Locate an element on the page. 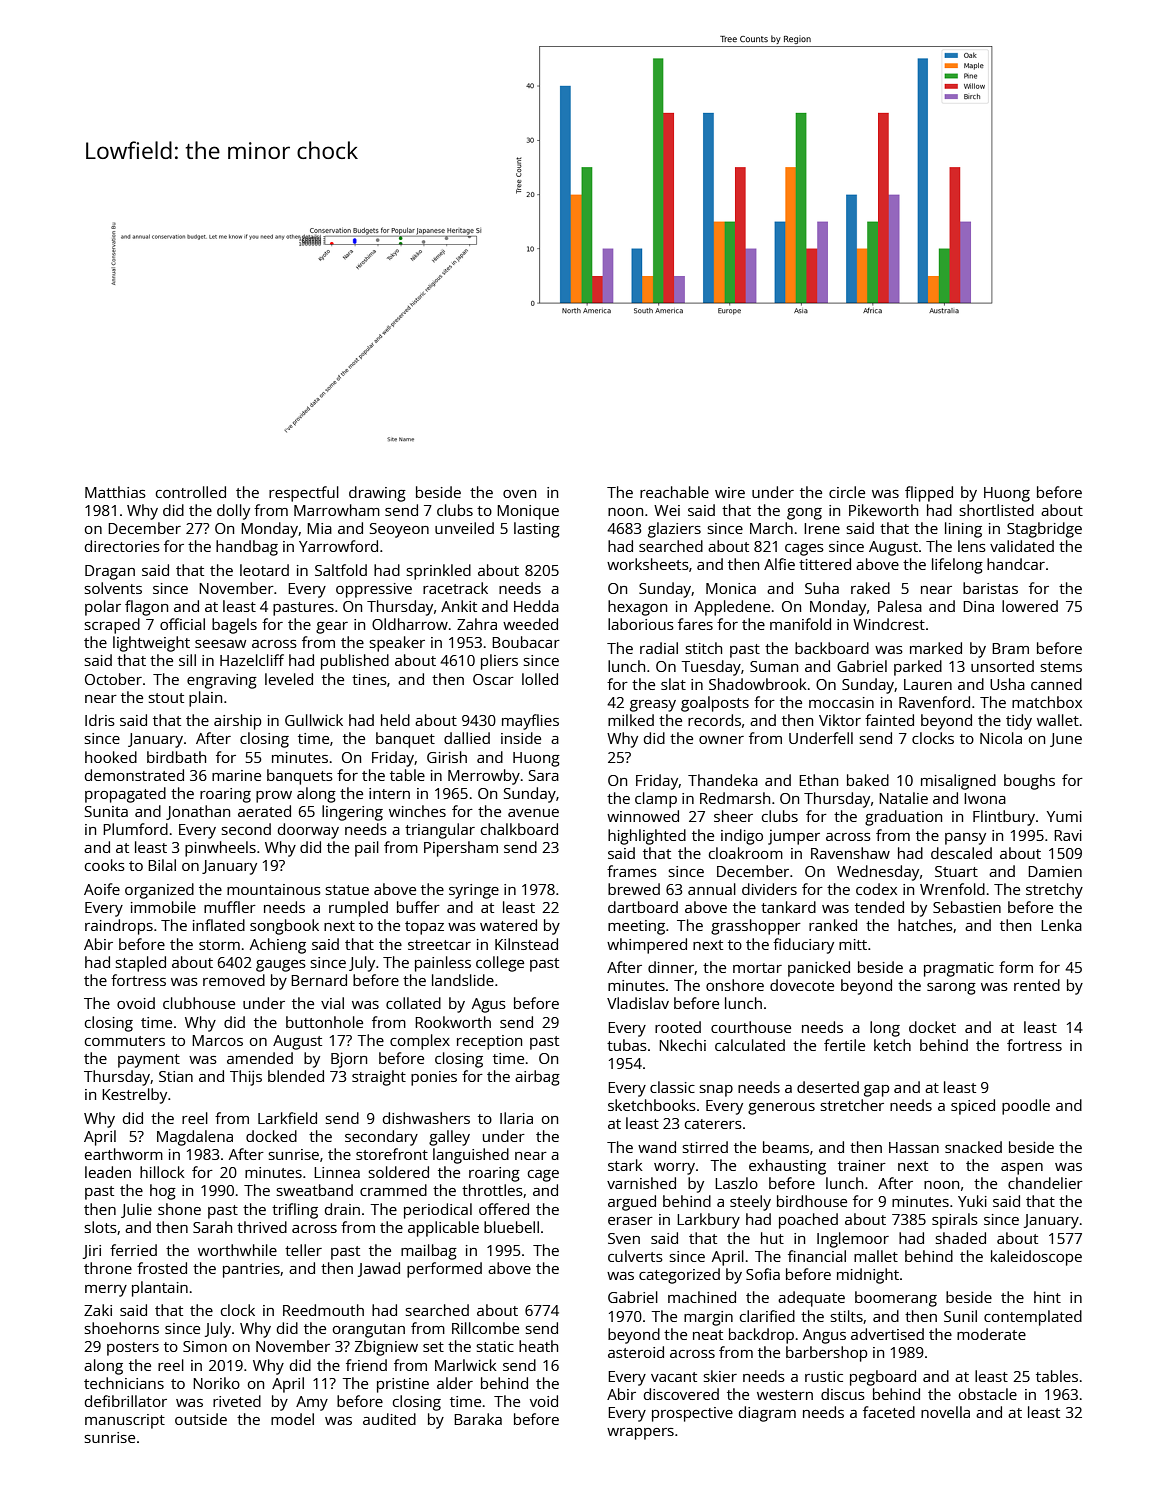  Noriko is located at coordinates (216, 1383).
